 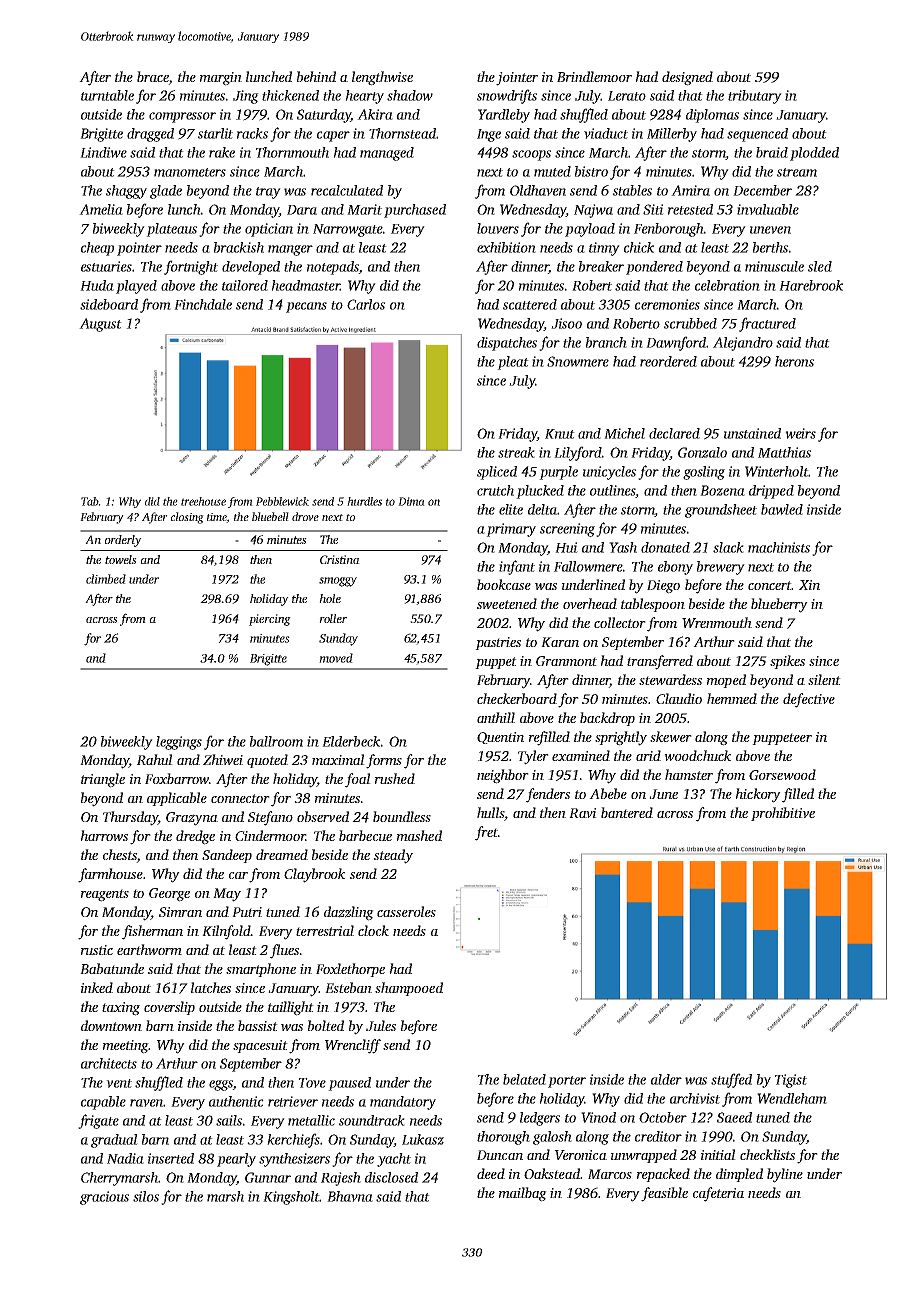 What do you see at coordinates (217, 518) in the page?
I see `time` at bounding box center [217, 518].
